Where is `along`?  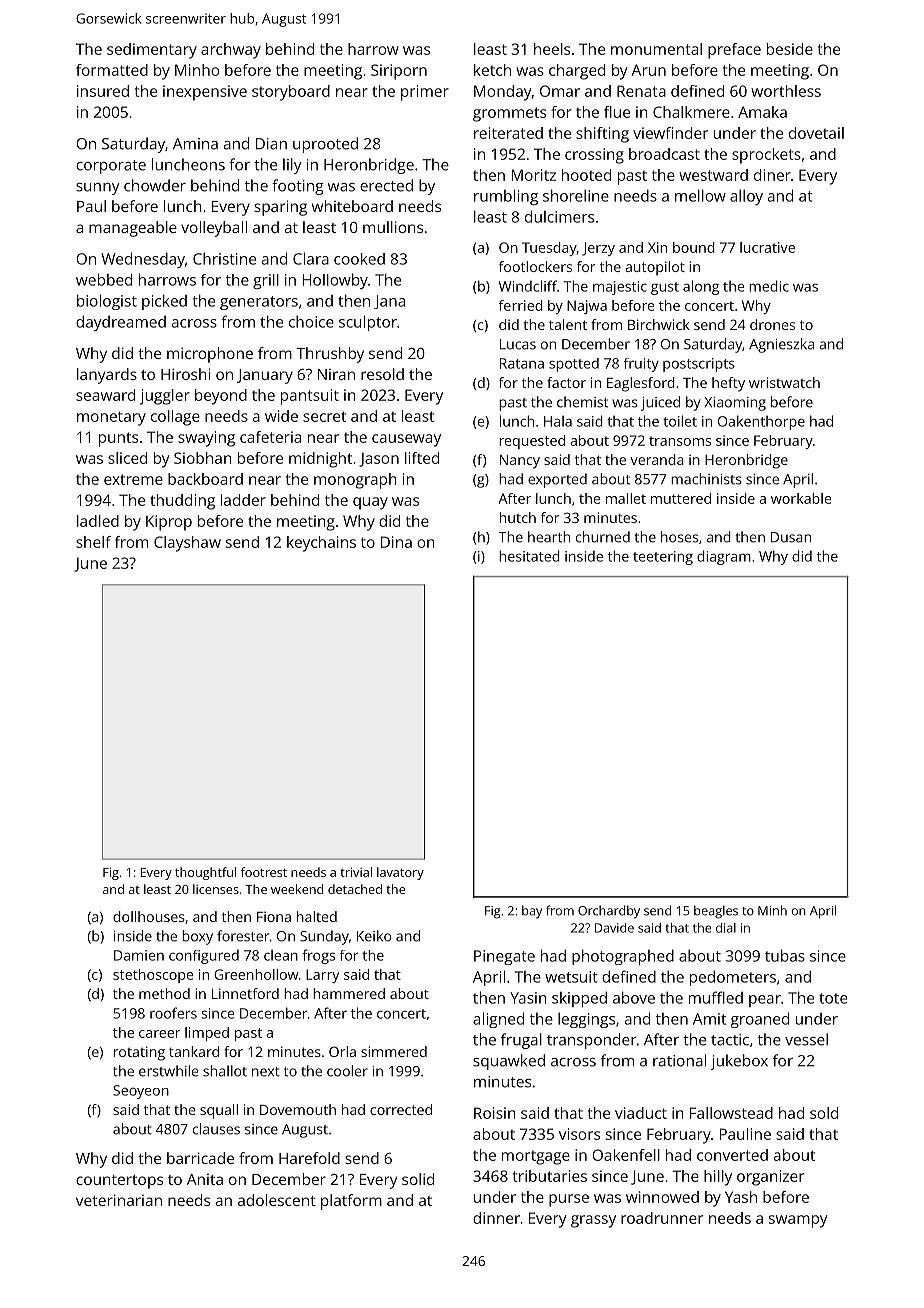
along is located at coordinates (701, 287).
